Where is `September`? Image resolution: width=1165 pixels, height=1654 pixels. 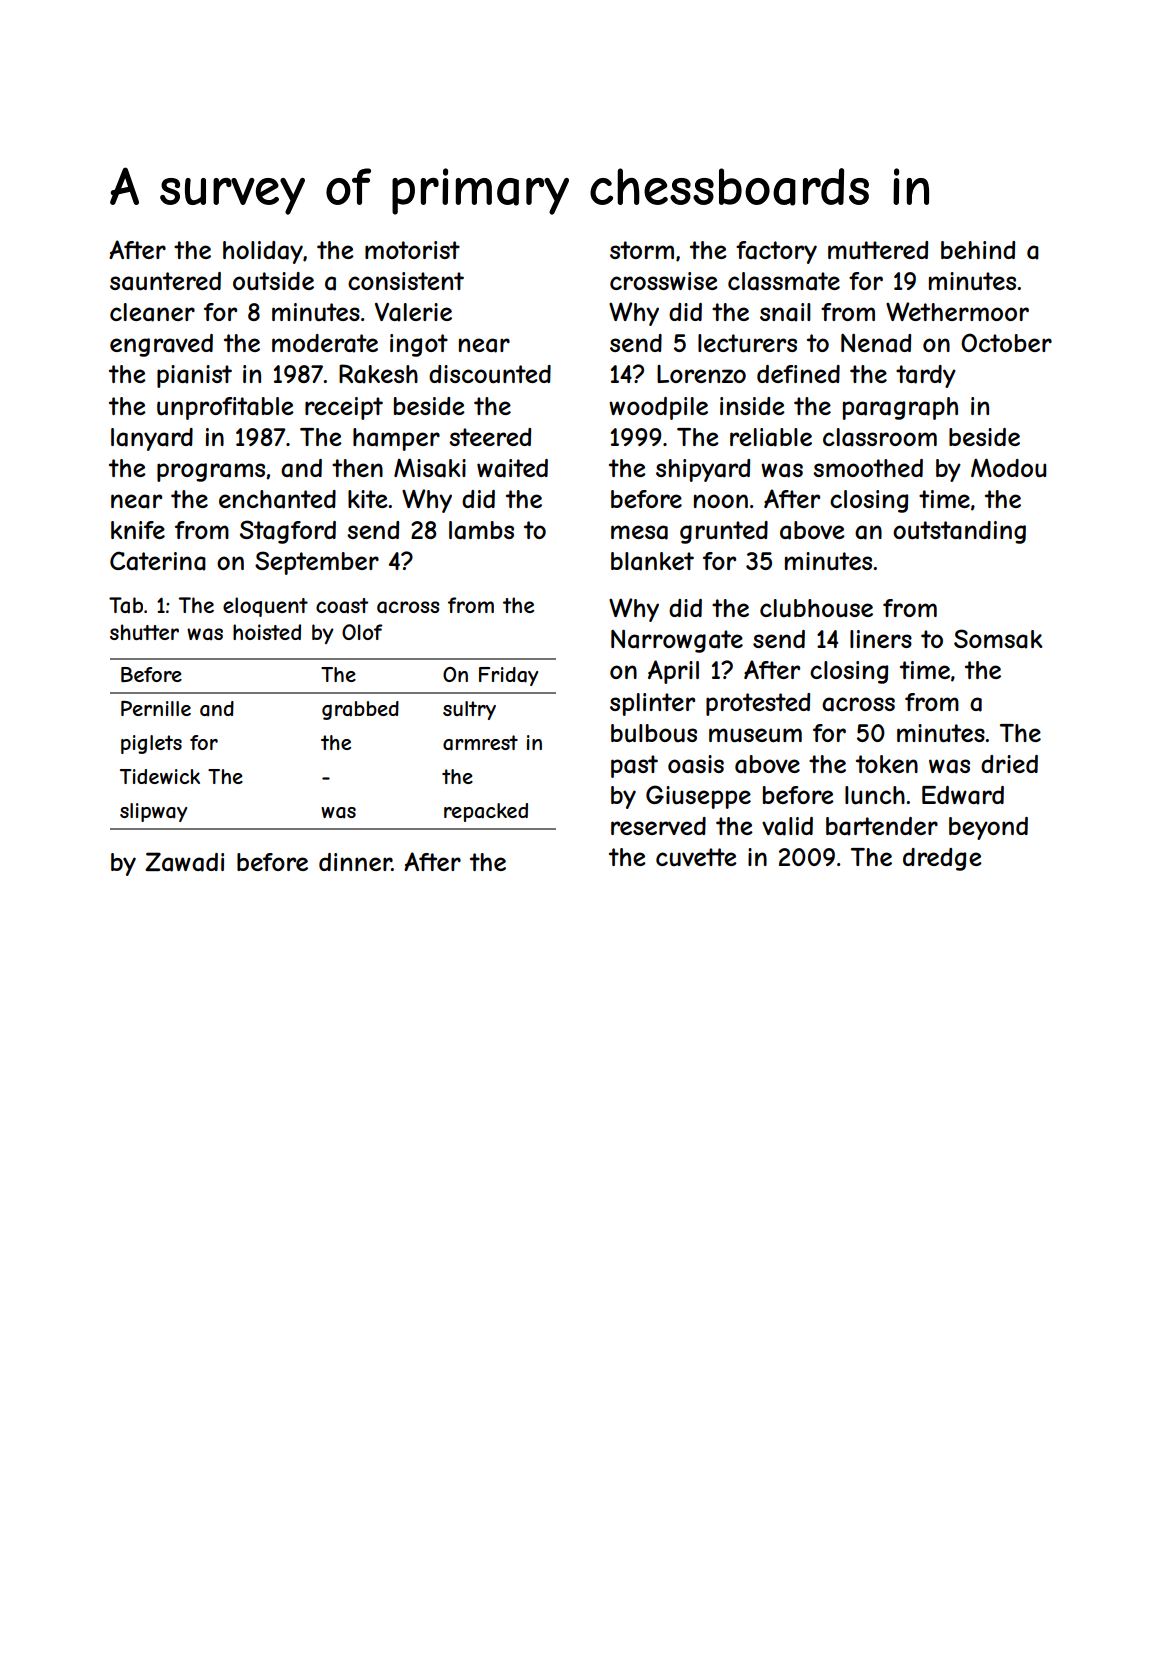
September is located at coordinates (317, 563).
